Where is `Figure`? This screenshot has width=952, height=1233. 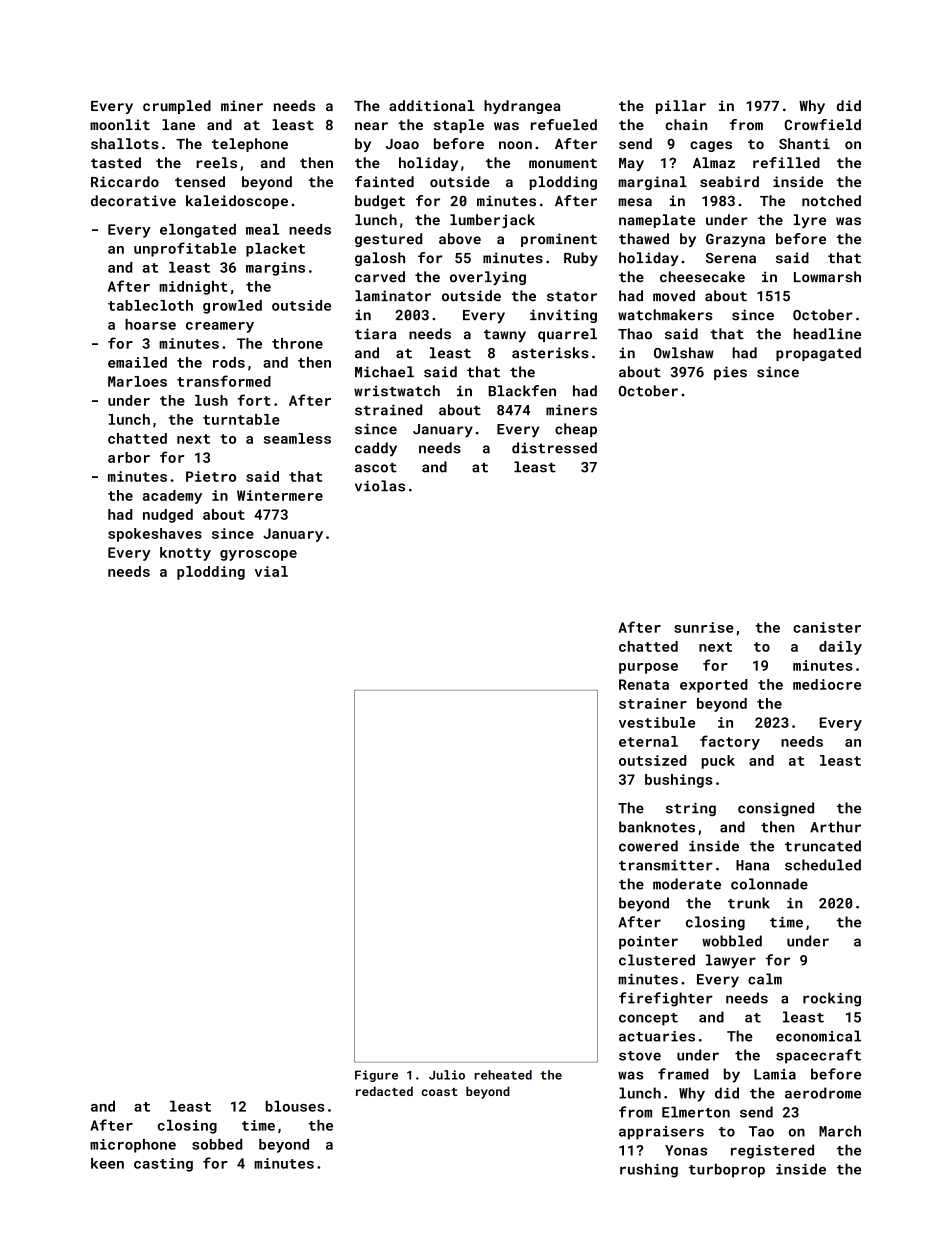
Figure is located at coordinates (376, 1076).
